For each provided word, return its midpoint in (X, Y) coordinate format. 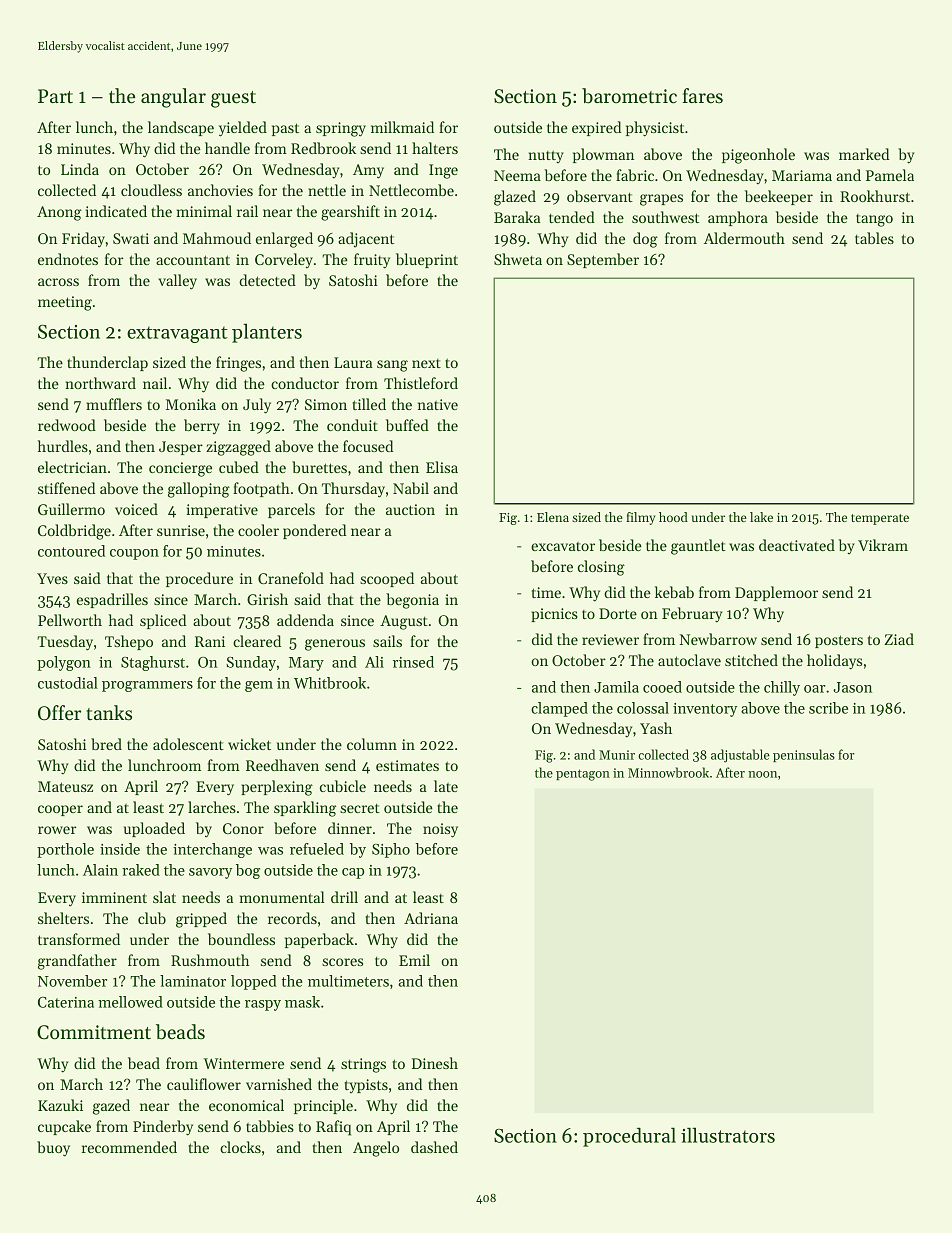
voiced (136, 509)
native (438, 404)
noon (762, 774)
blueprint (427, 260)
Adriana (431, 918)
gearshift (350, 213)
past (285, 129)
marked (864, 154)
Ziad (899, 639)
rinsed (413, 662)
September (603, 260)
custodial (68, 683)
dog (645, 240)
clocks (240, 1147)
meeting (65, 303)
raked (141, 870)
